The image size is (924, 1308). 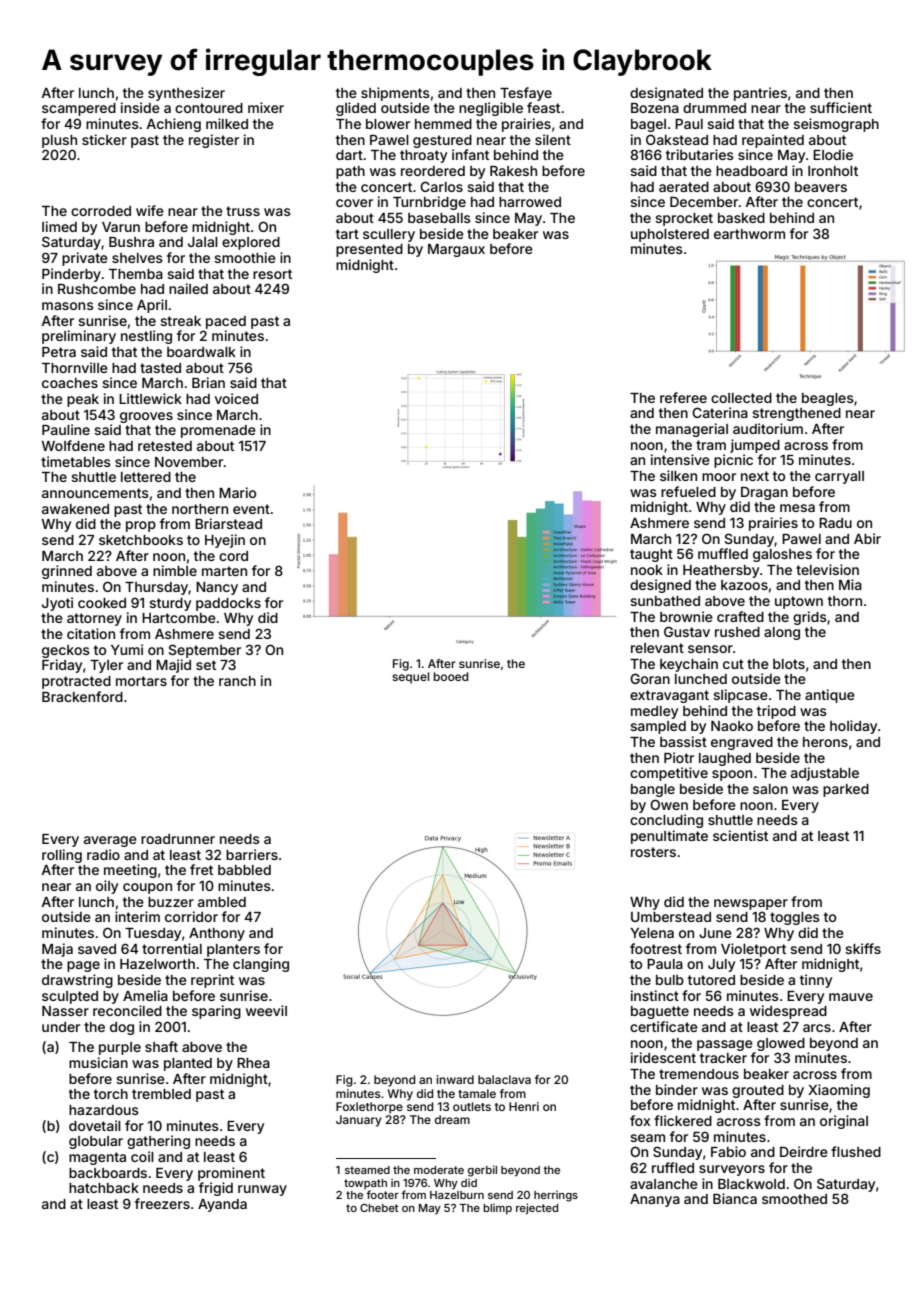 What do you see at coordinates (821, 187) in the document?
I see `beavers` at bounding box center [821, 187].
